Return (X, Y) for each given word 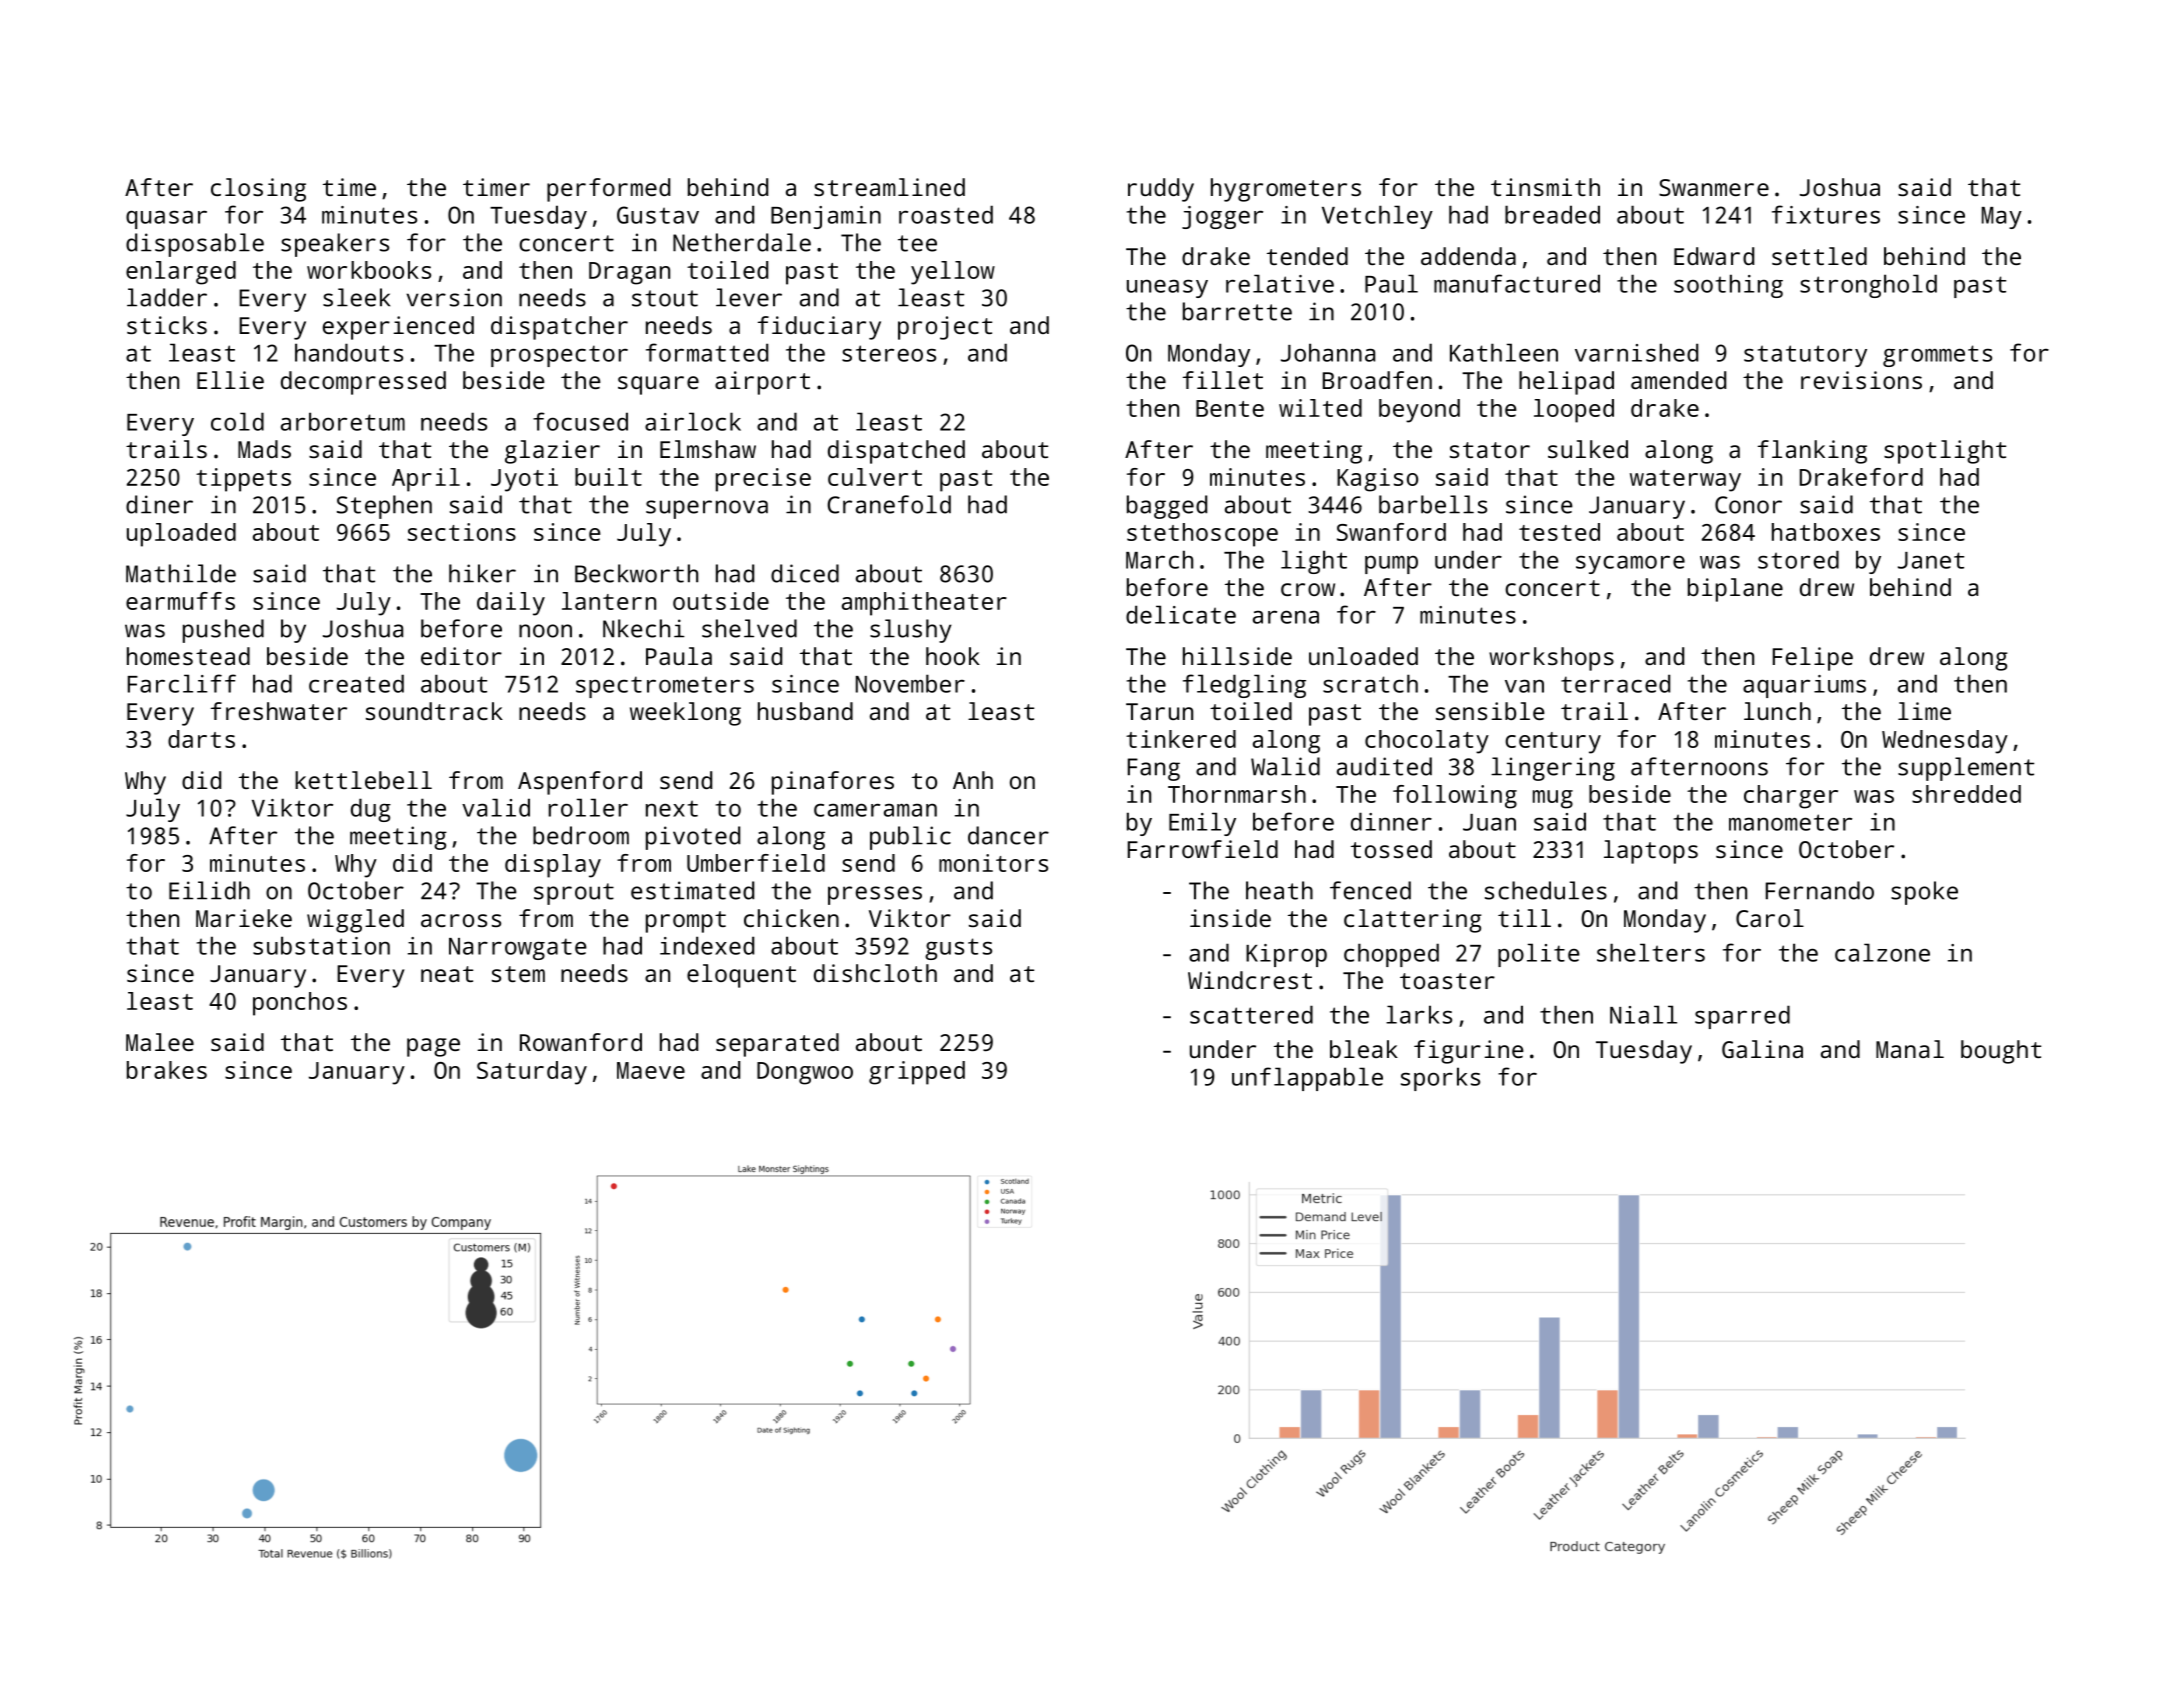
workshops (1551, 659)
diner (159, 504)
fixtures (1826, 214)
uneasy (1167, 289)
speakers (335, 245)
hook (953, 656)
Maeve (651, 1070)
